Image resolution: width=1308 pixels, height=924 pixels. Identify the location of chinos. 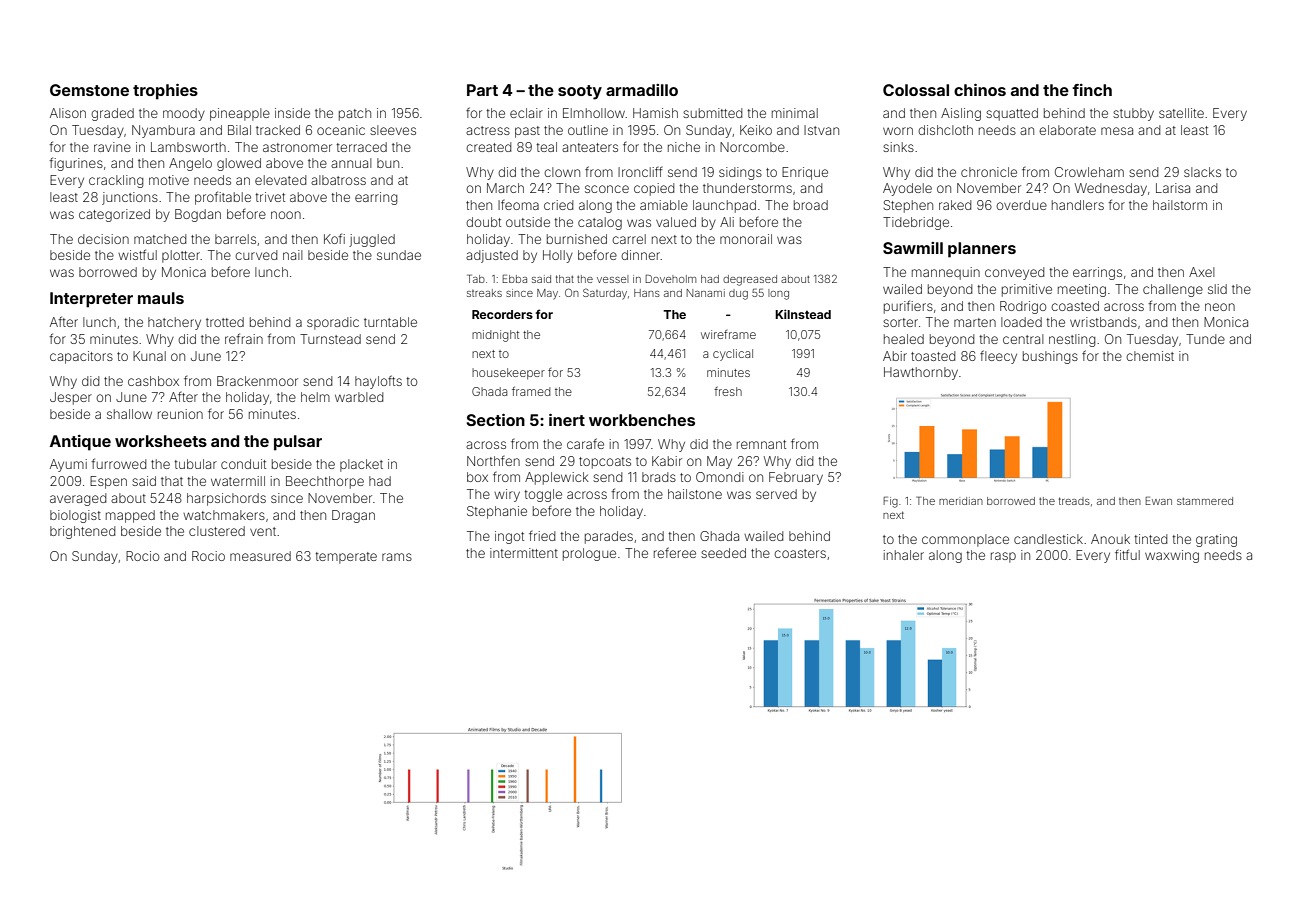
(980, 90).
